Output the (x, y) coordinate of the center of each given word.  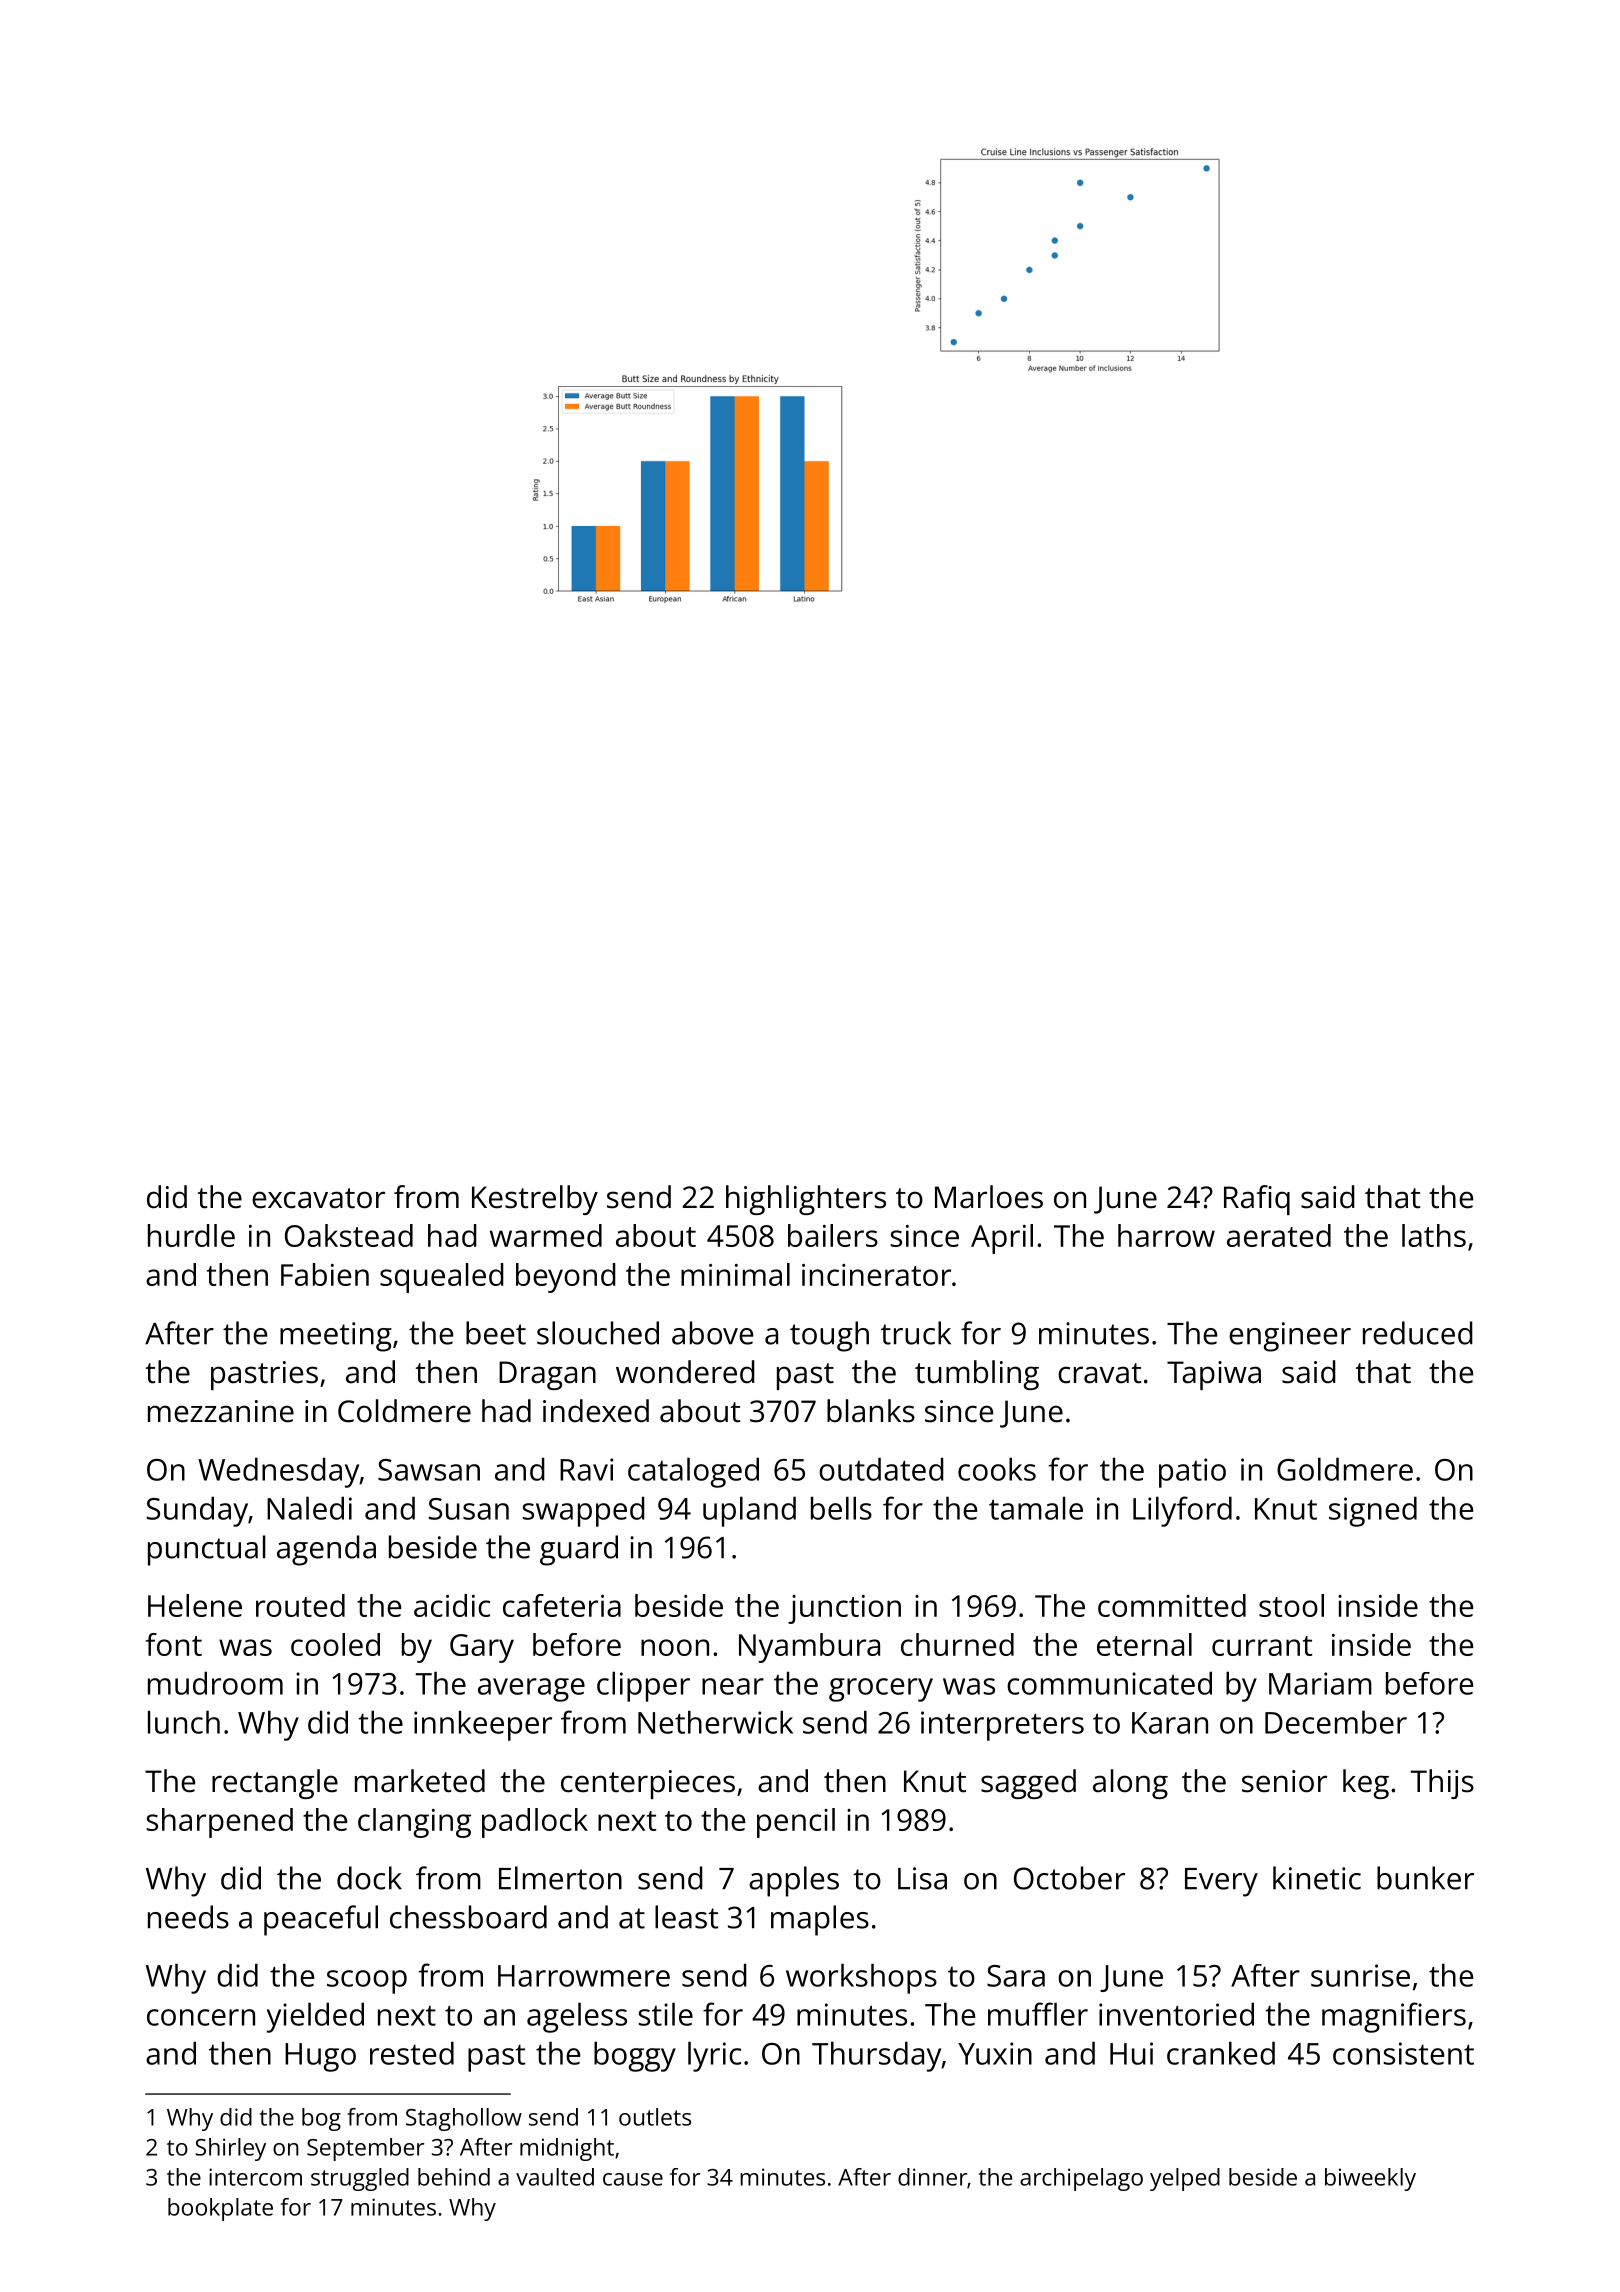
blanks (871, 1411)
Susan (469, 1509)
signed (1373, 1511)
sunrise (1360, 1975)
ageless (577, 2017)
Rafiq (1257, 1200)
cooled (335, 1644)
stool (1291, 1605)
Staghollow (464, 2119)
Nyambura (809, 1648)
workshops (861, 1978)
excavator (318, 1198)
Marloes (989, 1197)
